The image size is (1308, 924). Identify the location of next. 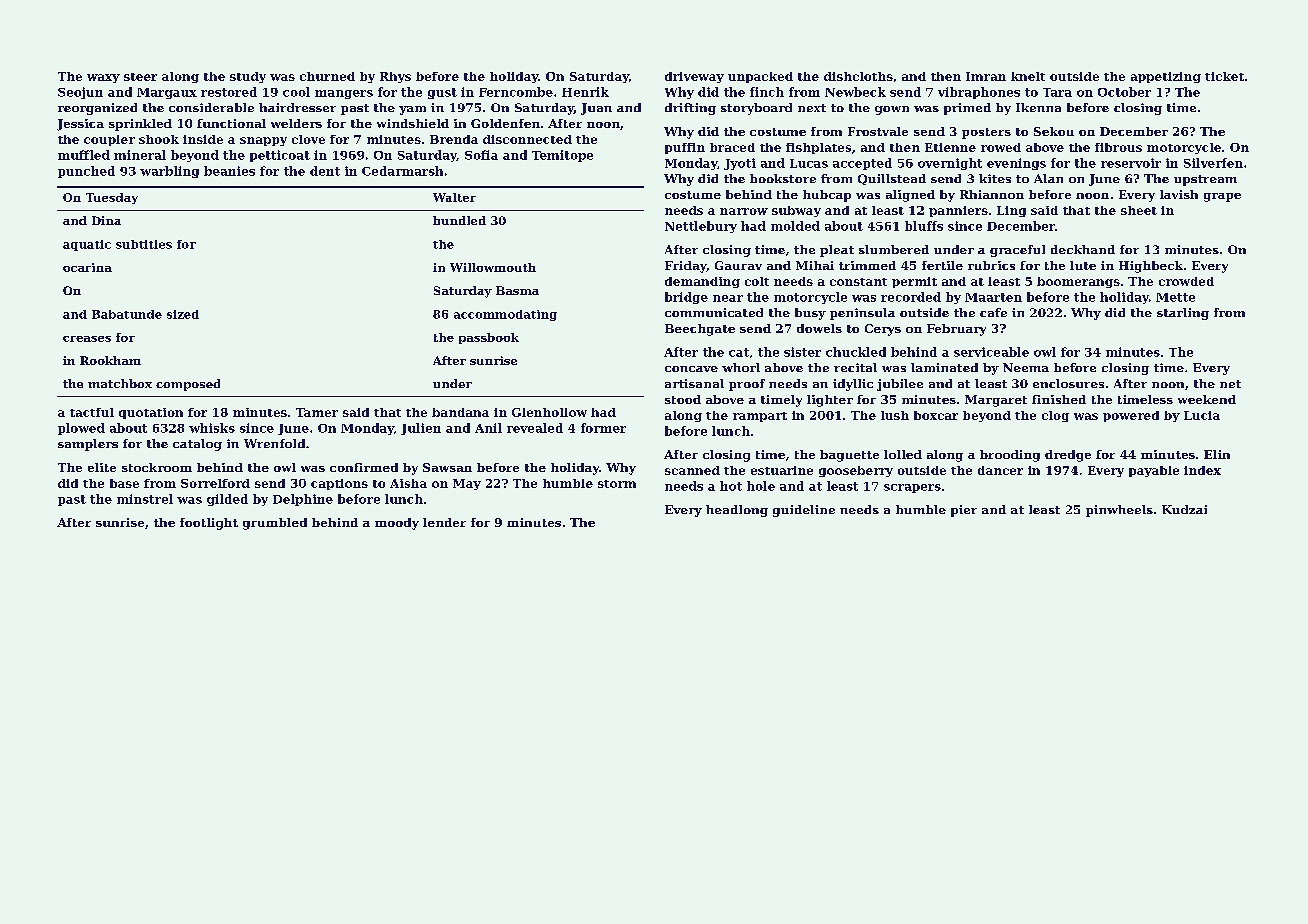
(812, 108).
